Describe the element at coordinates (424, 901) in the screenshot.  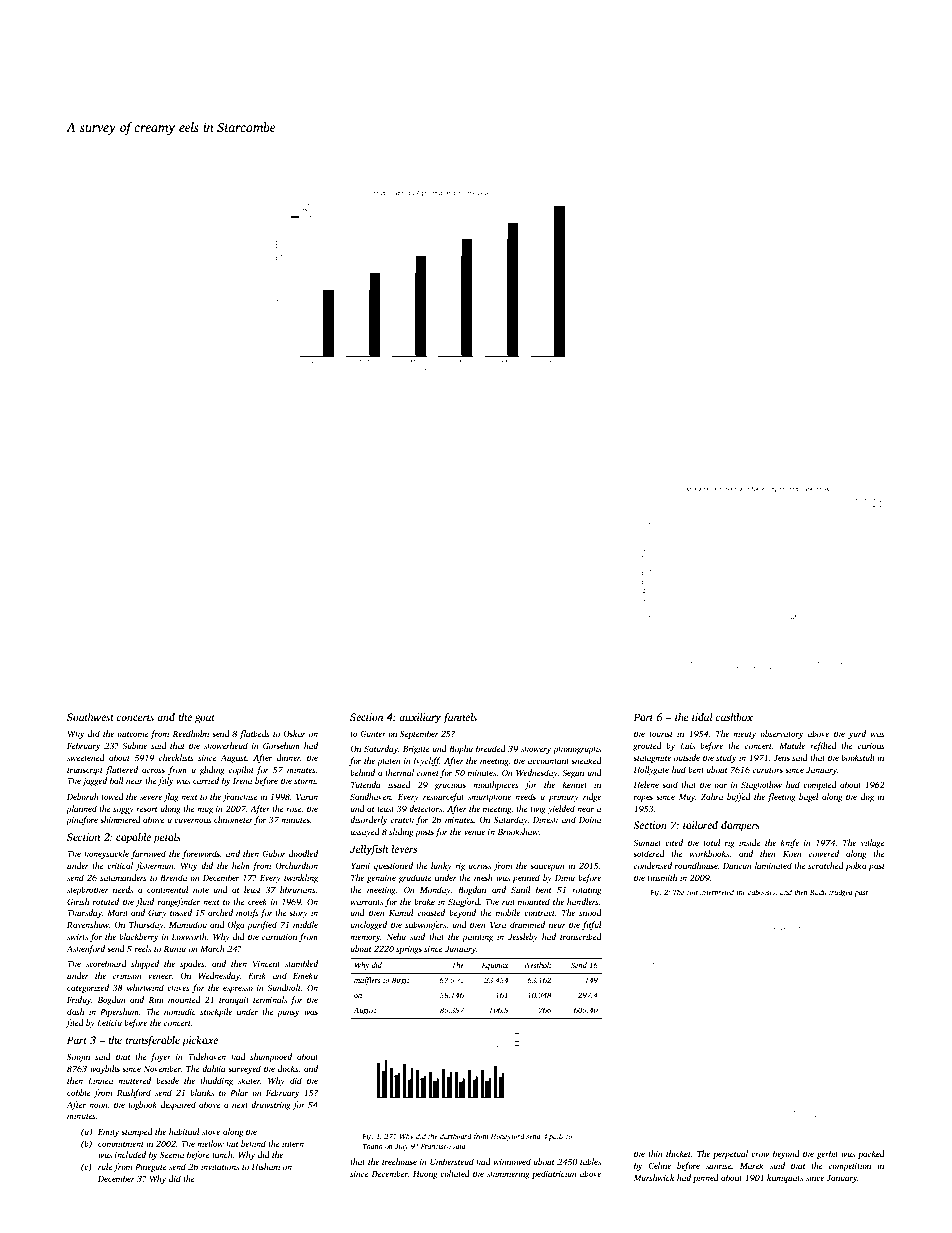
I see `brake` at that location.
